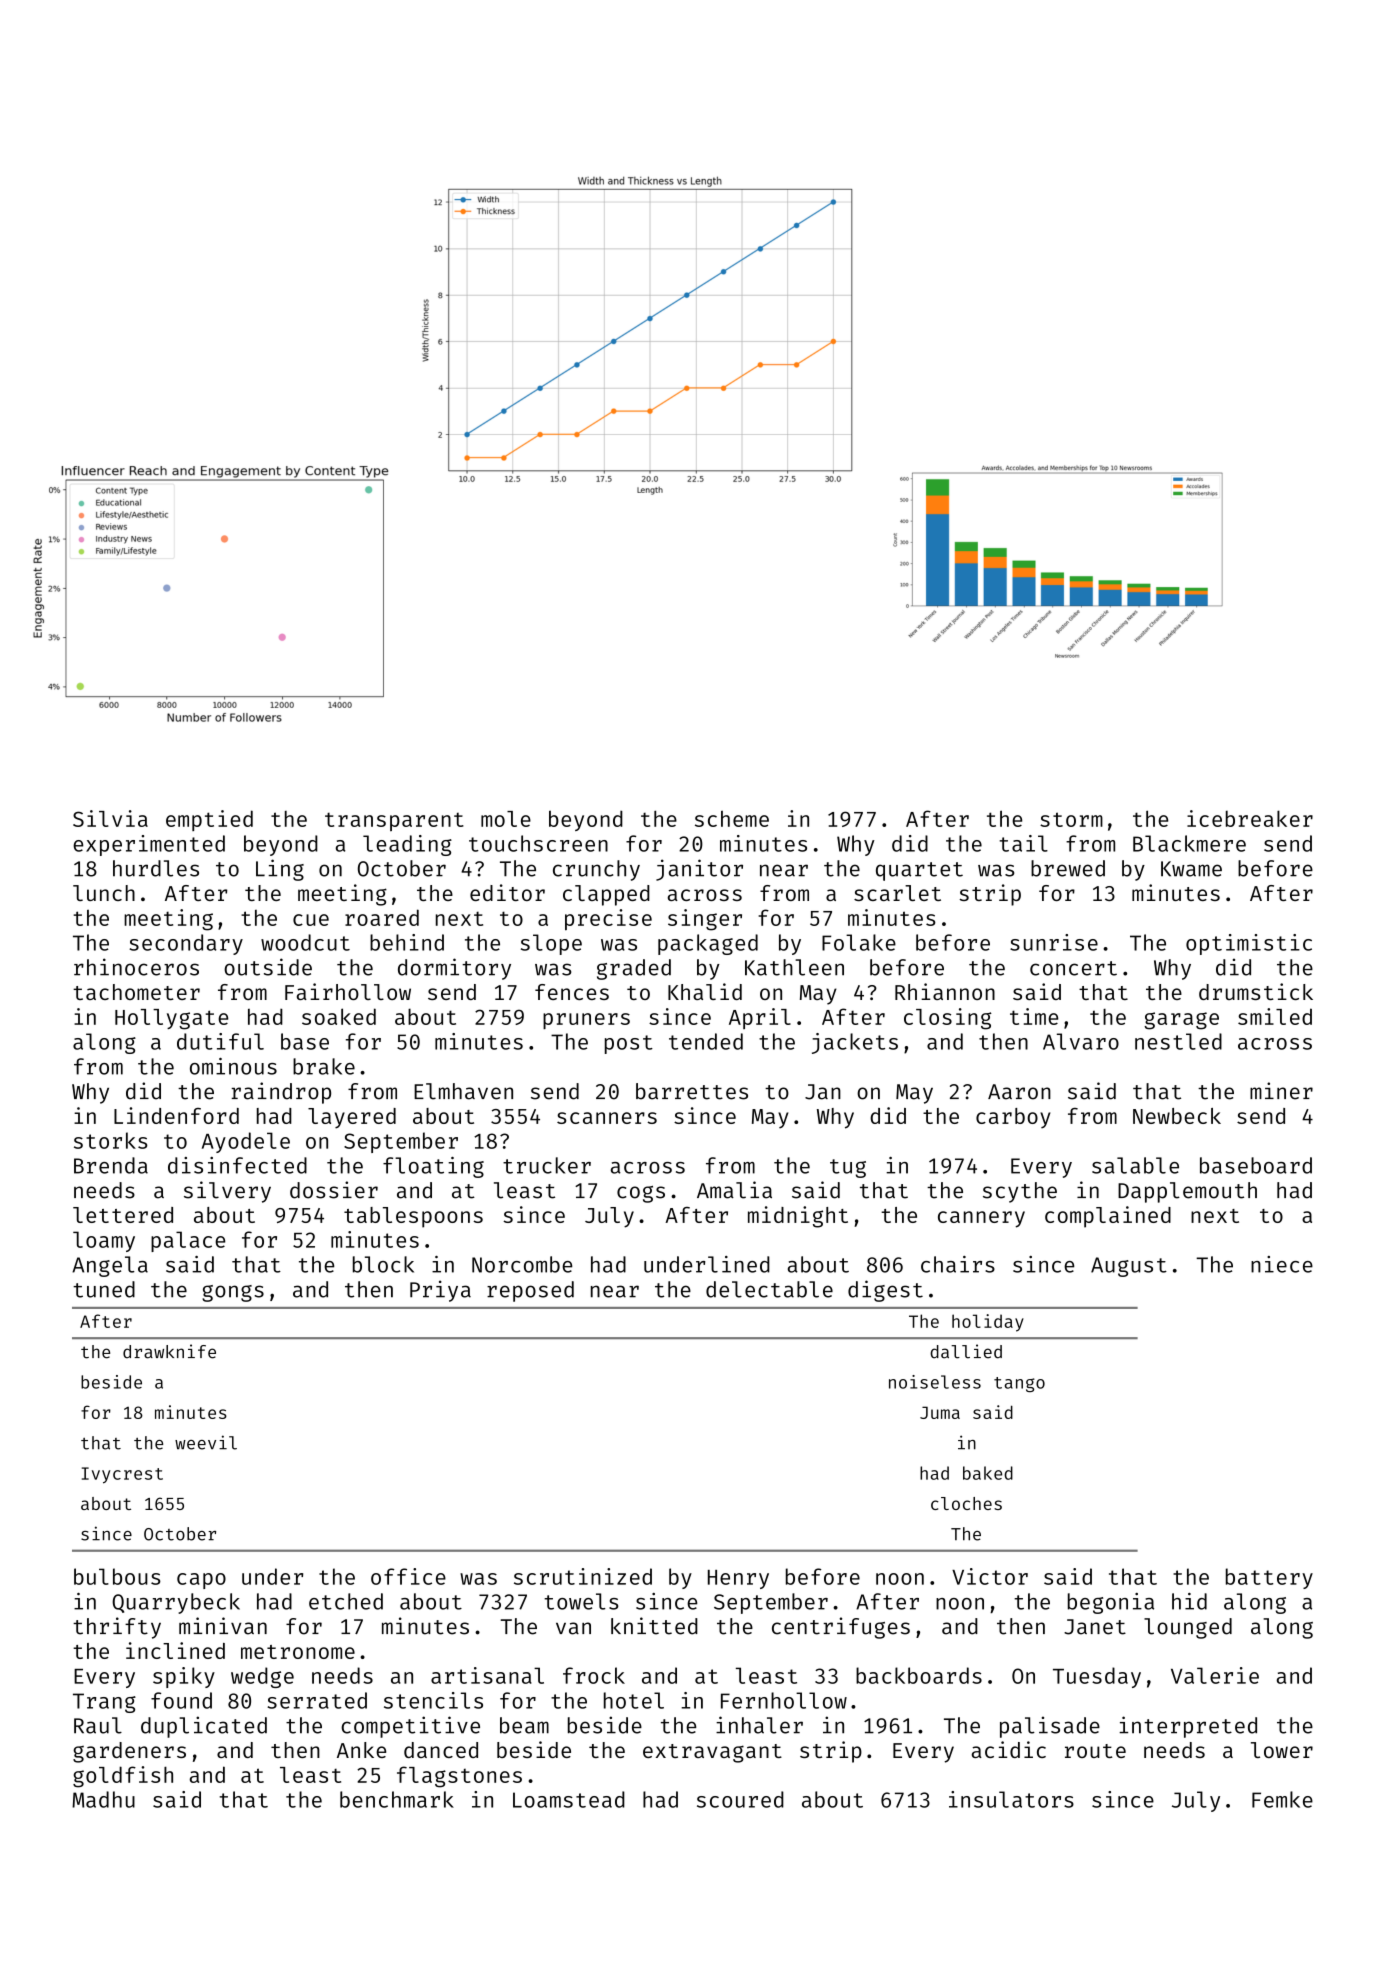  I want to click on janitor, so click(699, 870).
